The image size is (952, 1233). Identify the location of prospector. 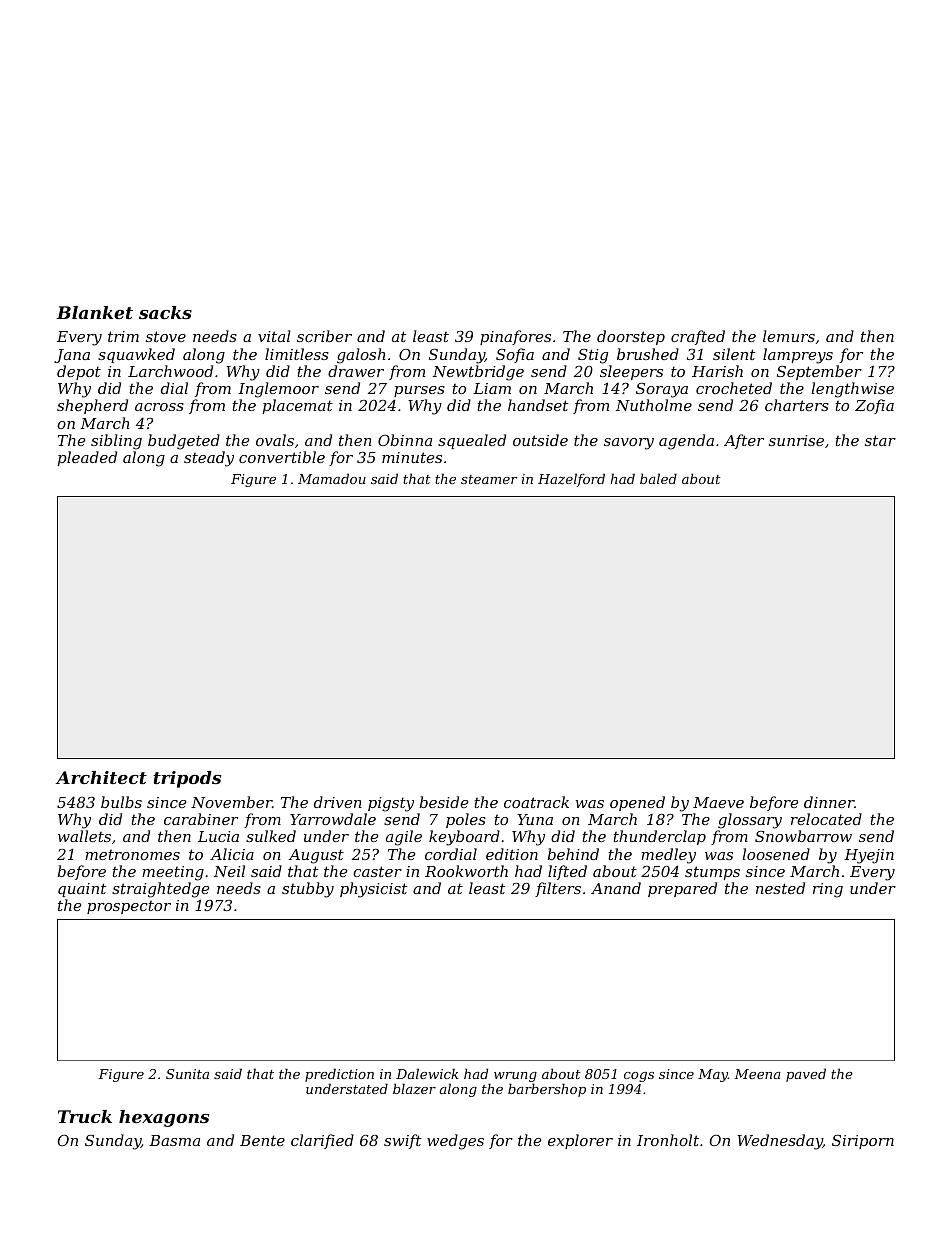
(129, 907).
